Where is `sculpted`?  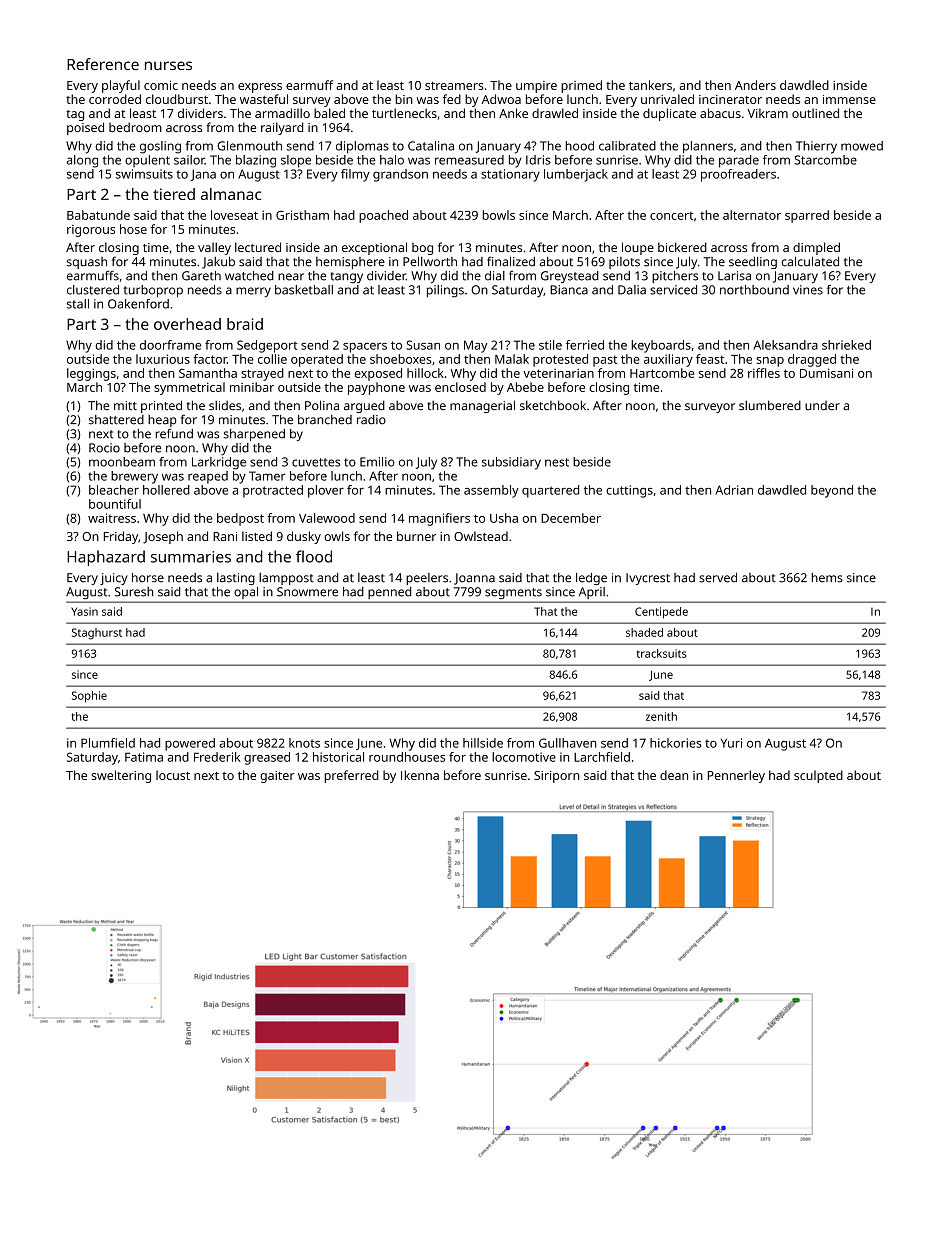 sculpted is located at coordinates (818, 776).
